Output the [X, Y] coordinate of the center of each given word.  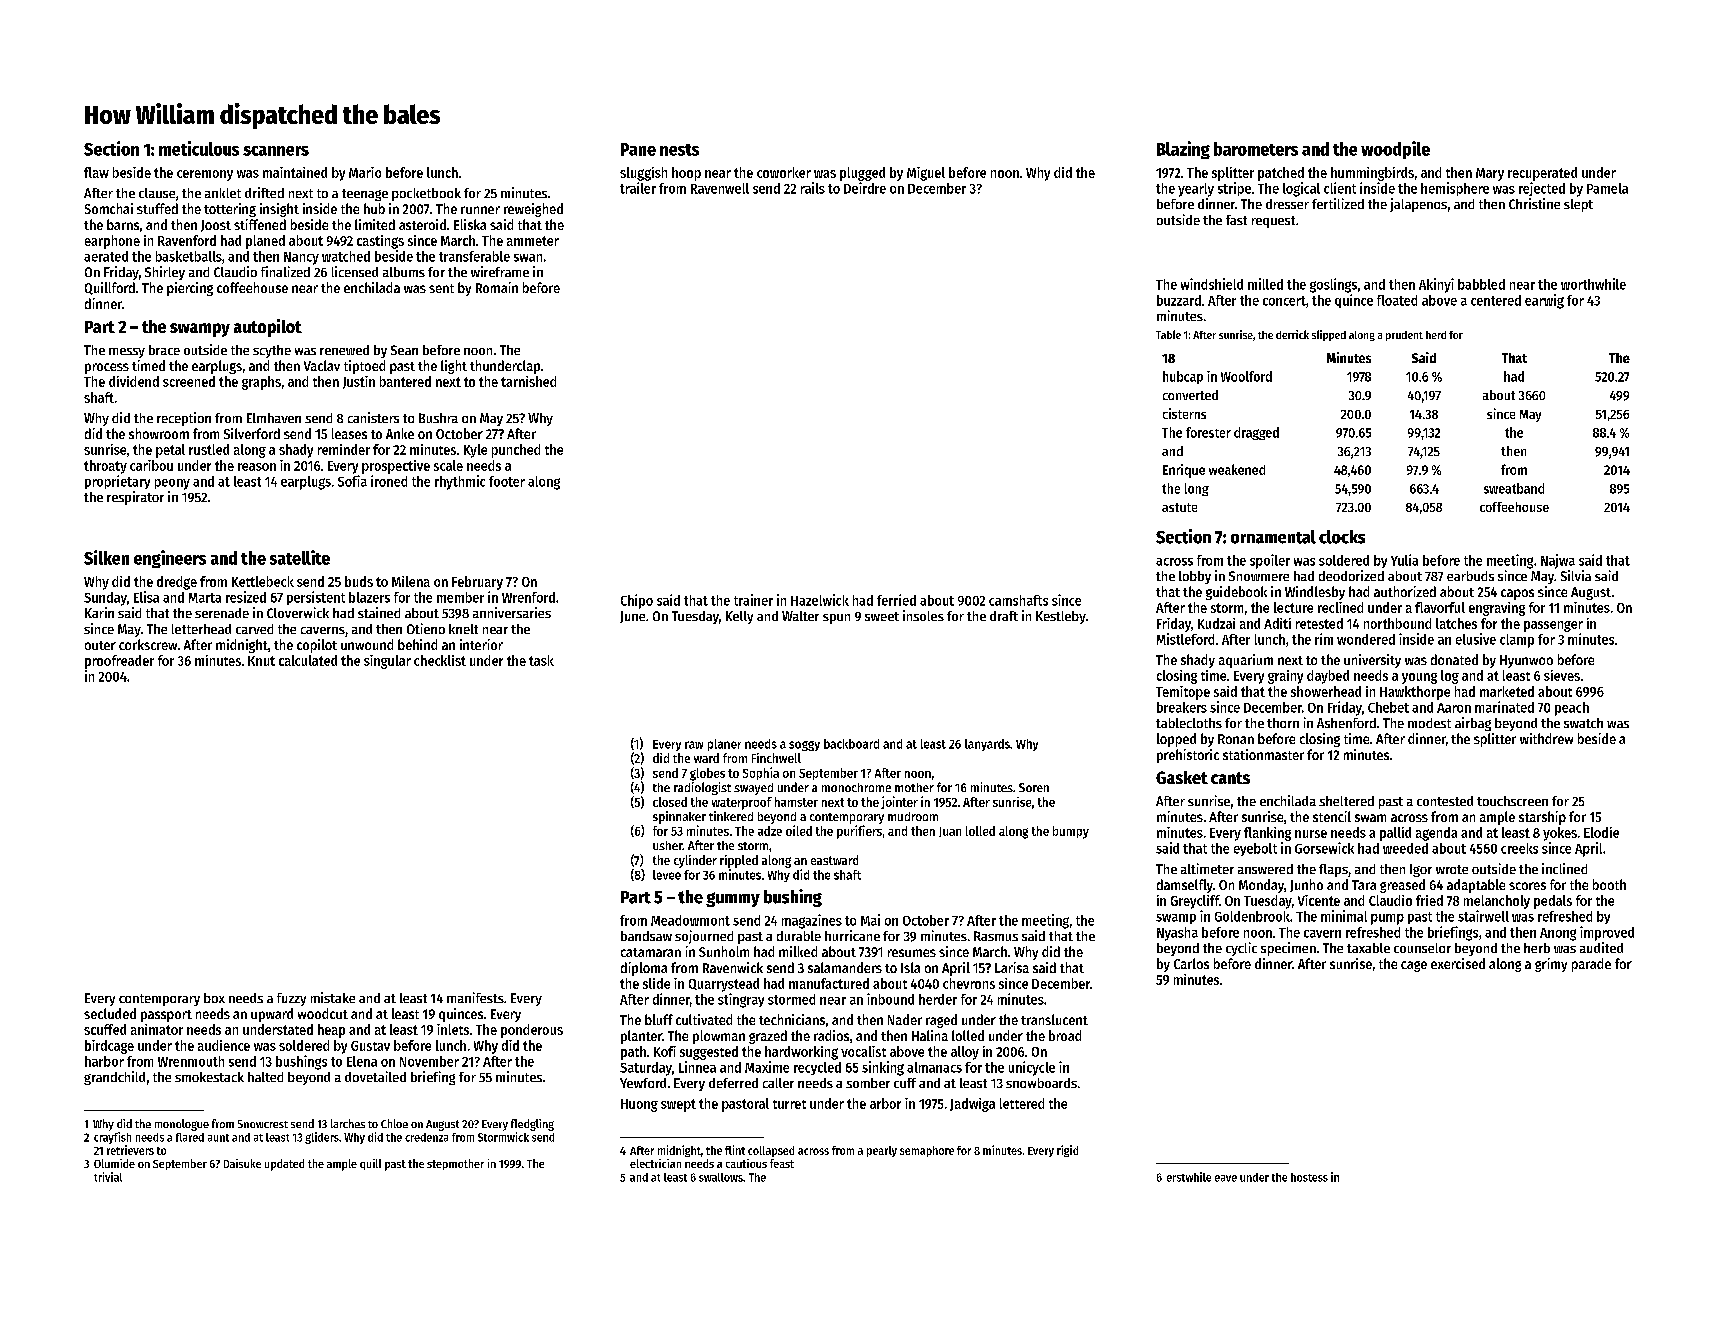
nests [679, 150]
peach [1572, 709]
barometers [1256, 149]
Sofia [352, 481]
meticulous [199, 148]
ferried [896, 600]
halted [265, 1077]
